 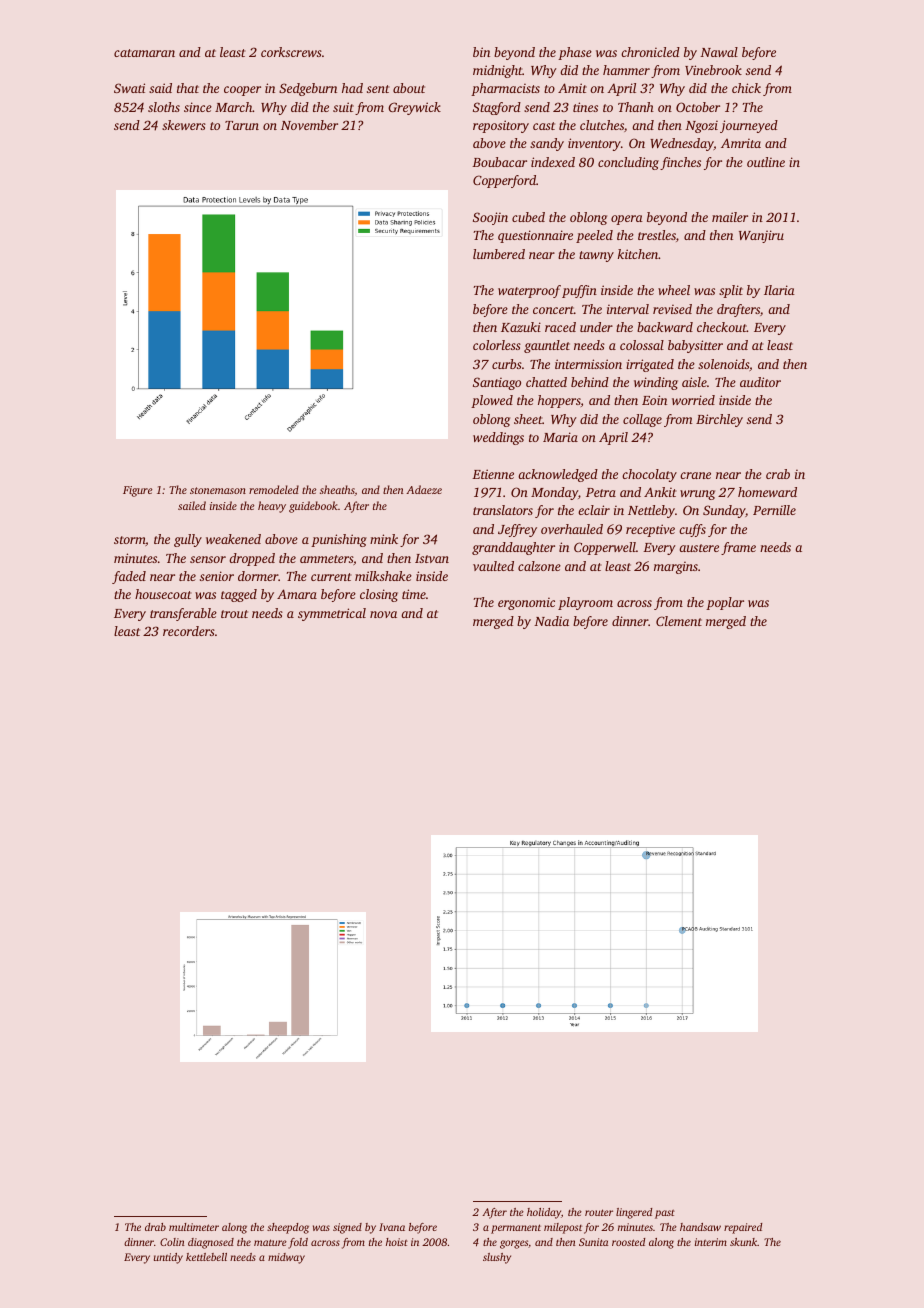 What do you see at coordinates (155, 1227) in the screenshot?
I see `drab` at bounding box center [155, 1227].
